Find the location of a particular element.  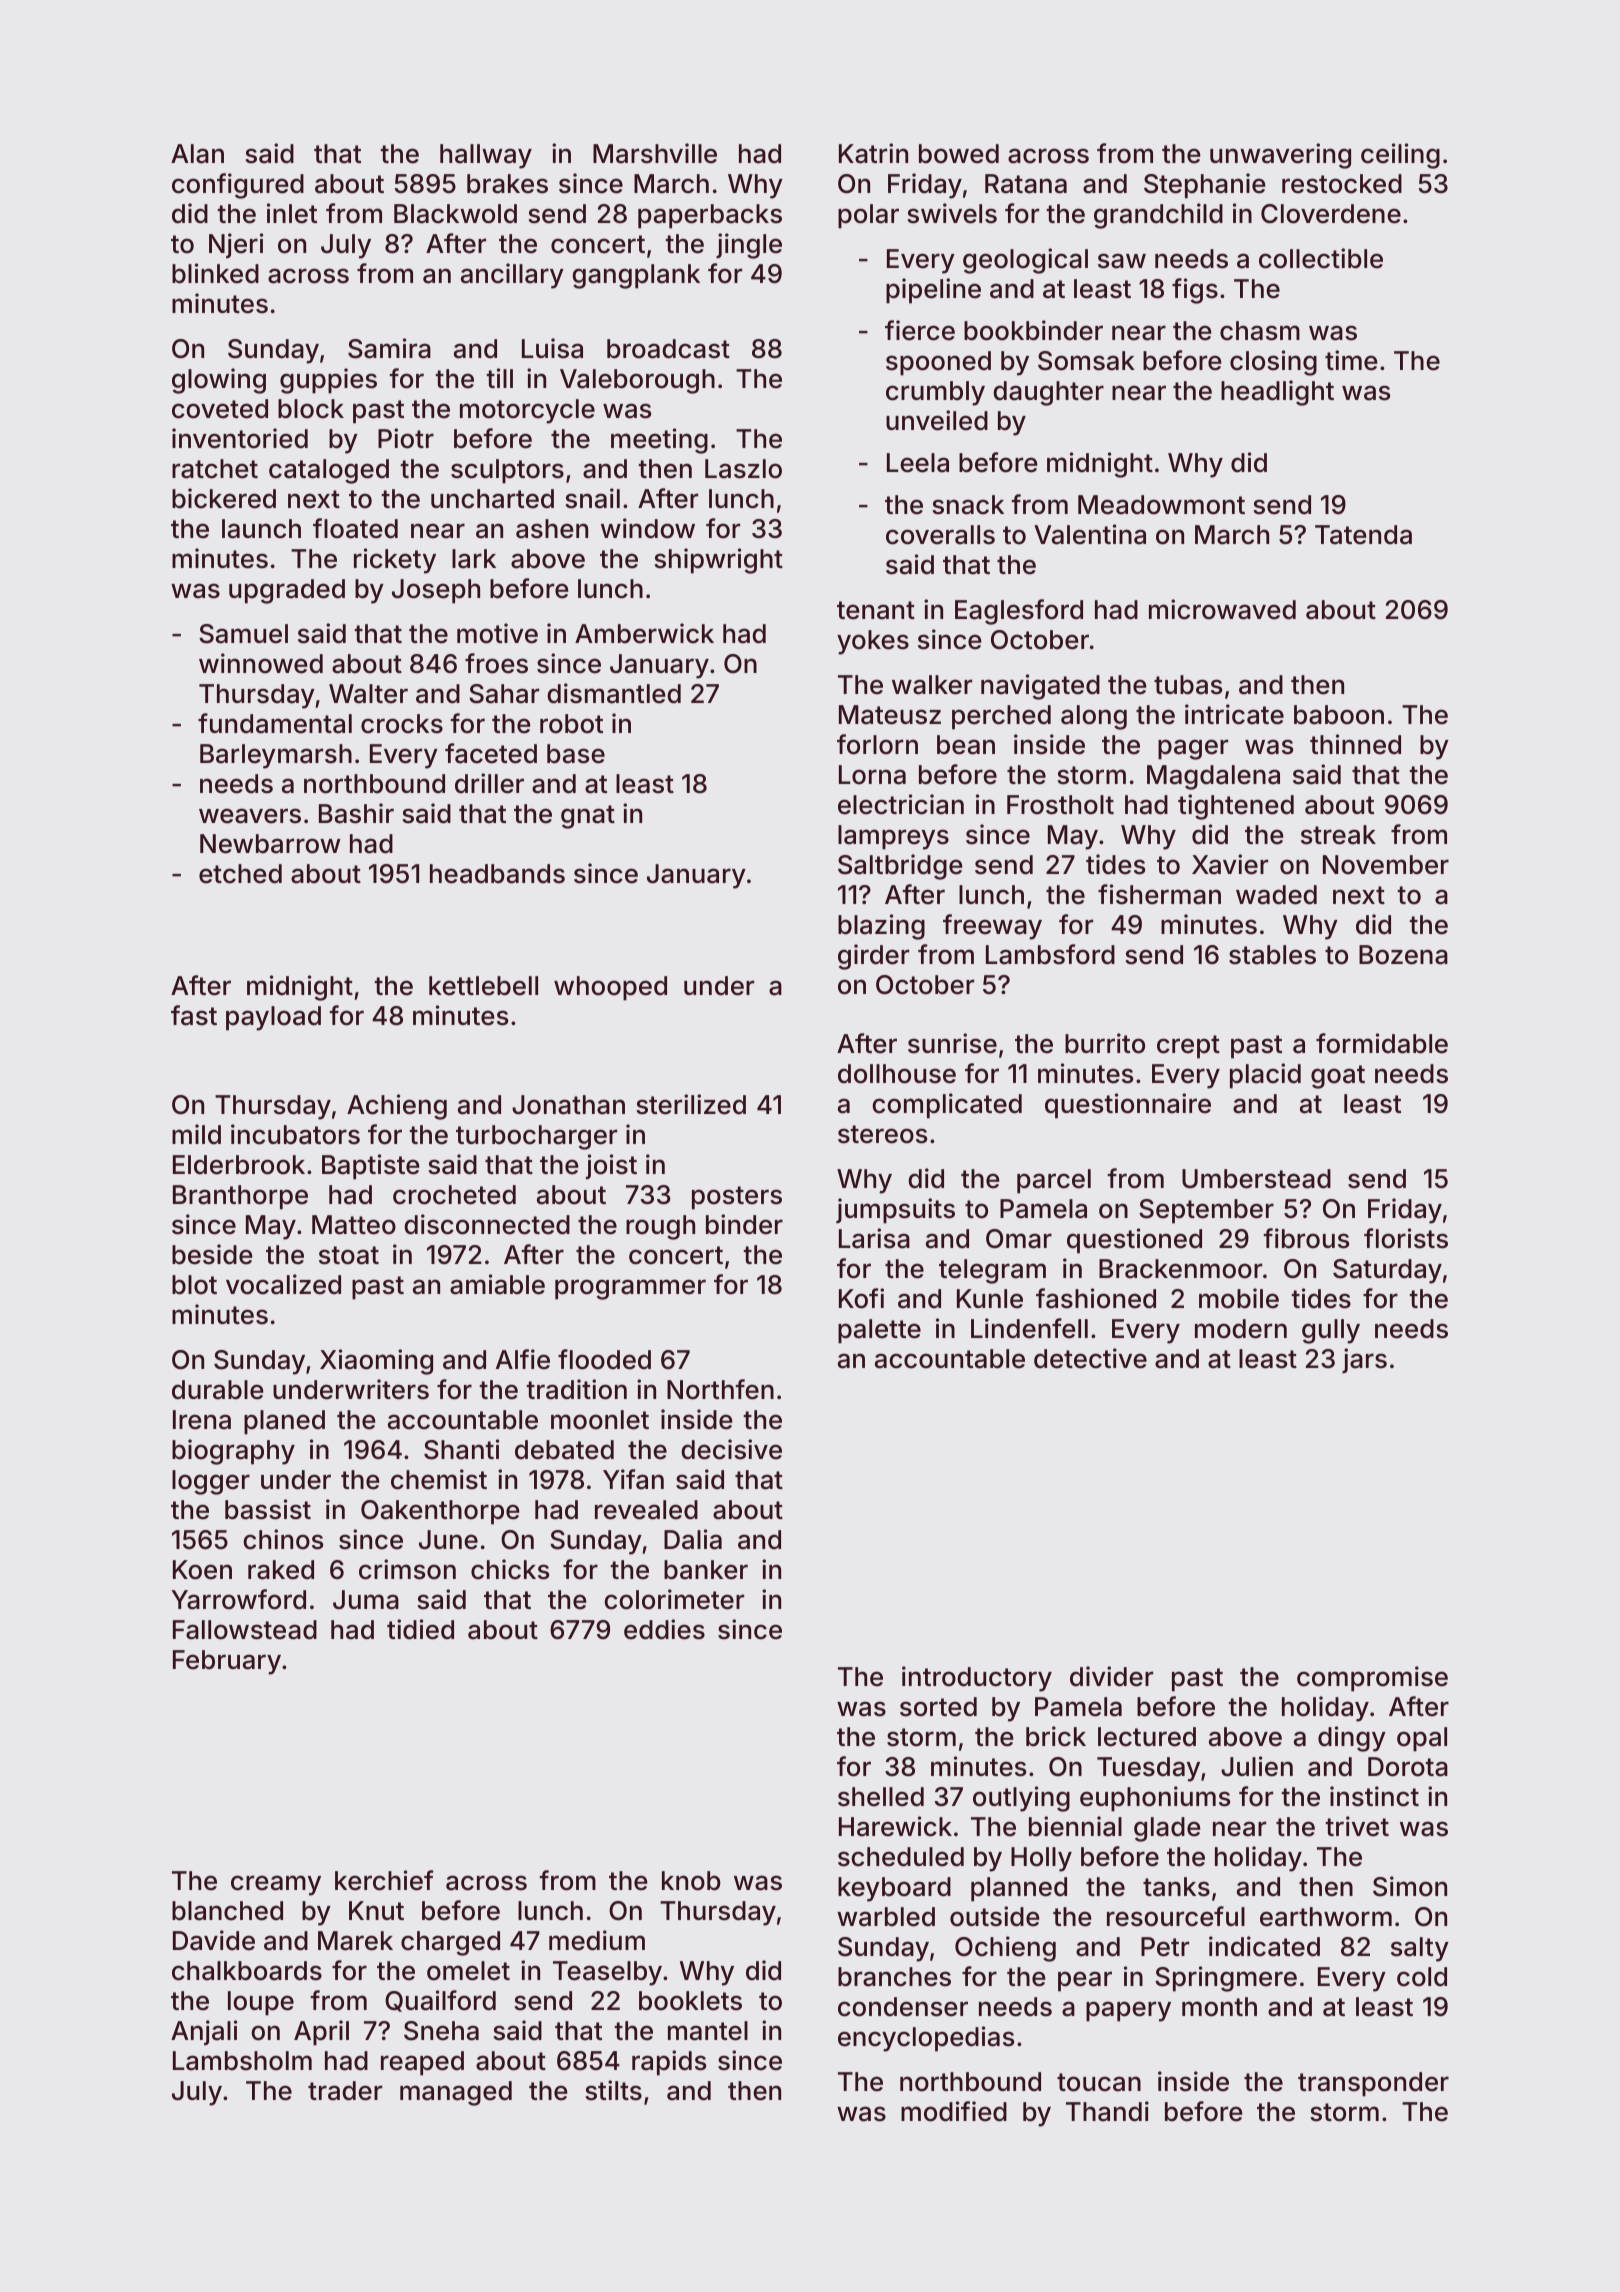

saw is located at coordinates (1122, 261).
